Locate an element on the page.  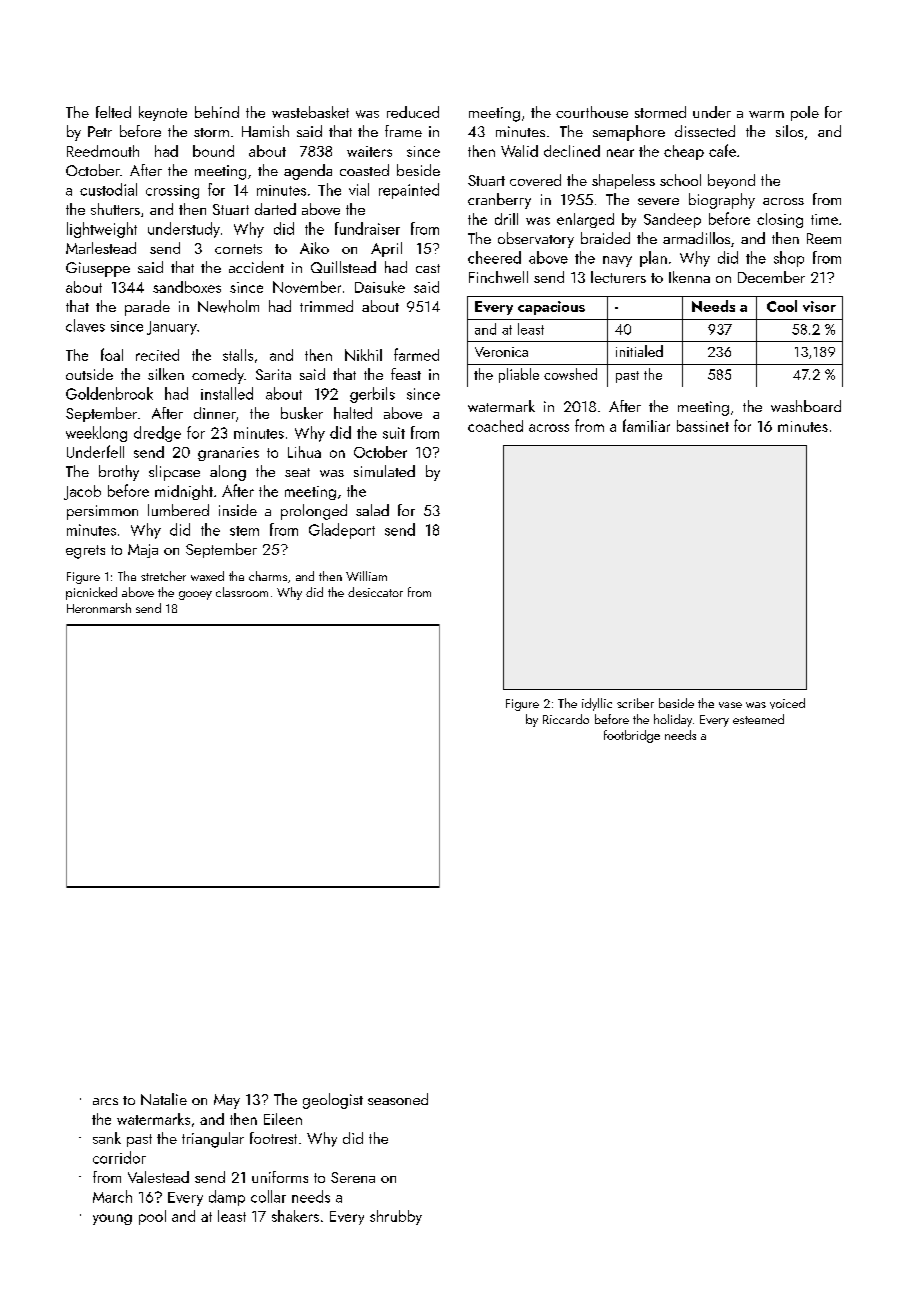
salad is located at coordinates (372, 510).
